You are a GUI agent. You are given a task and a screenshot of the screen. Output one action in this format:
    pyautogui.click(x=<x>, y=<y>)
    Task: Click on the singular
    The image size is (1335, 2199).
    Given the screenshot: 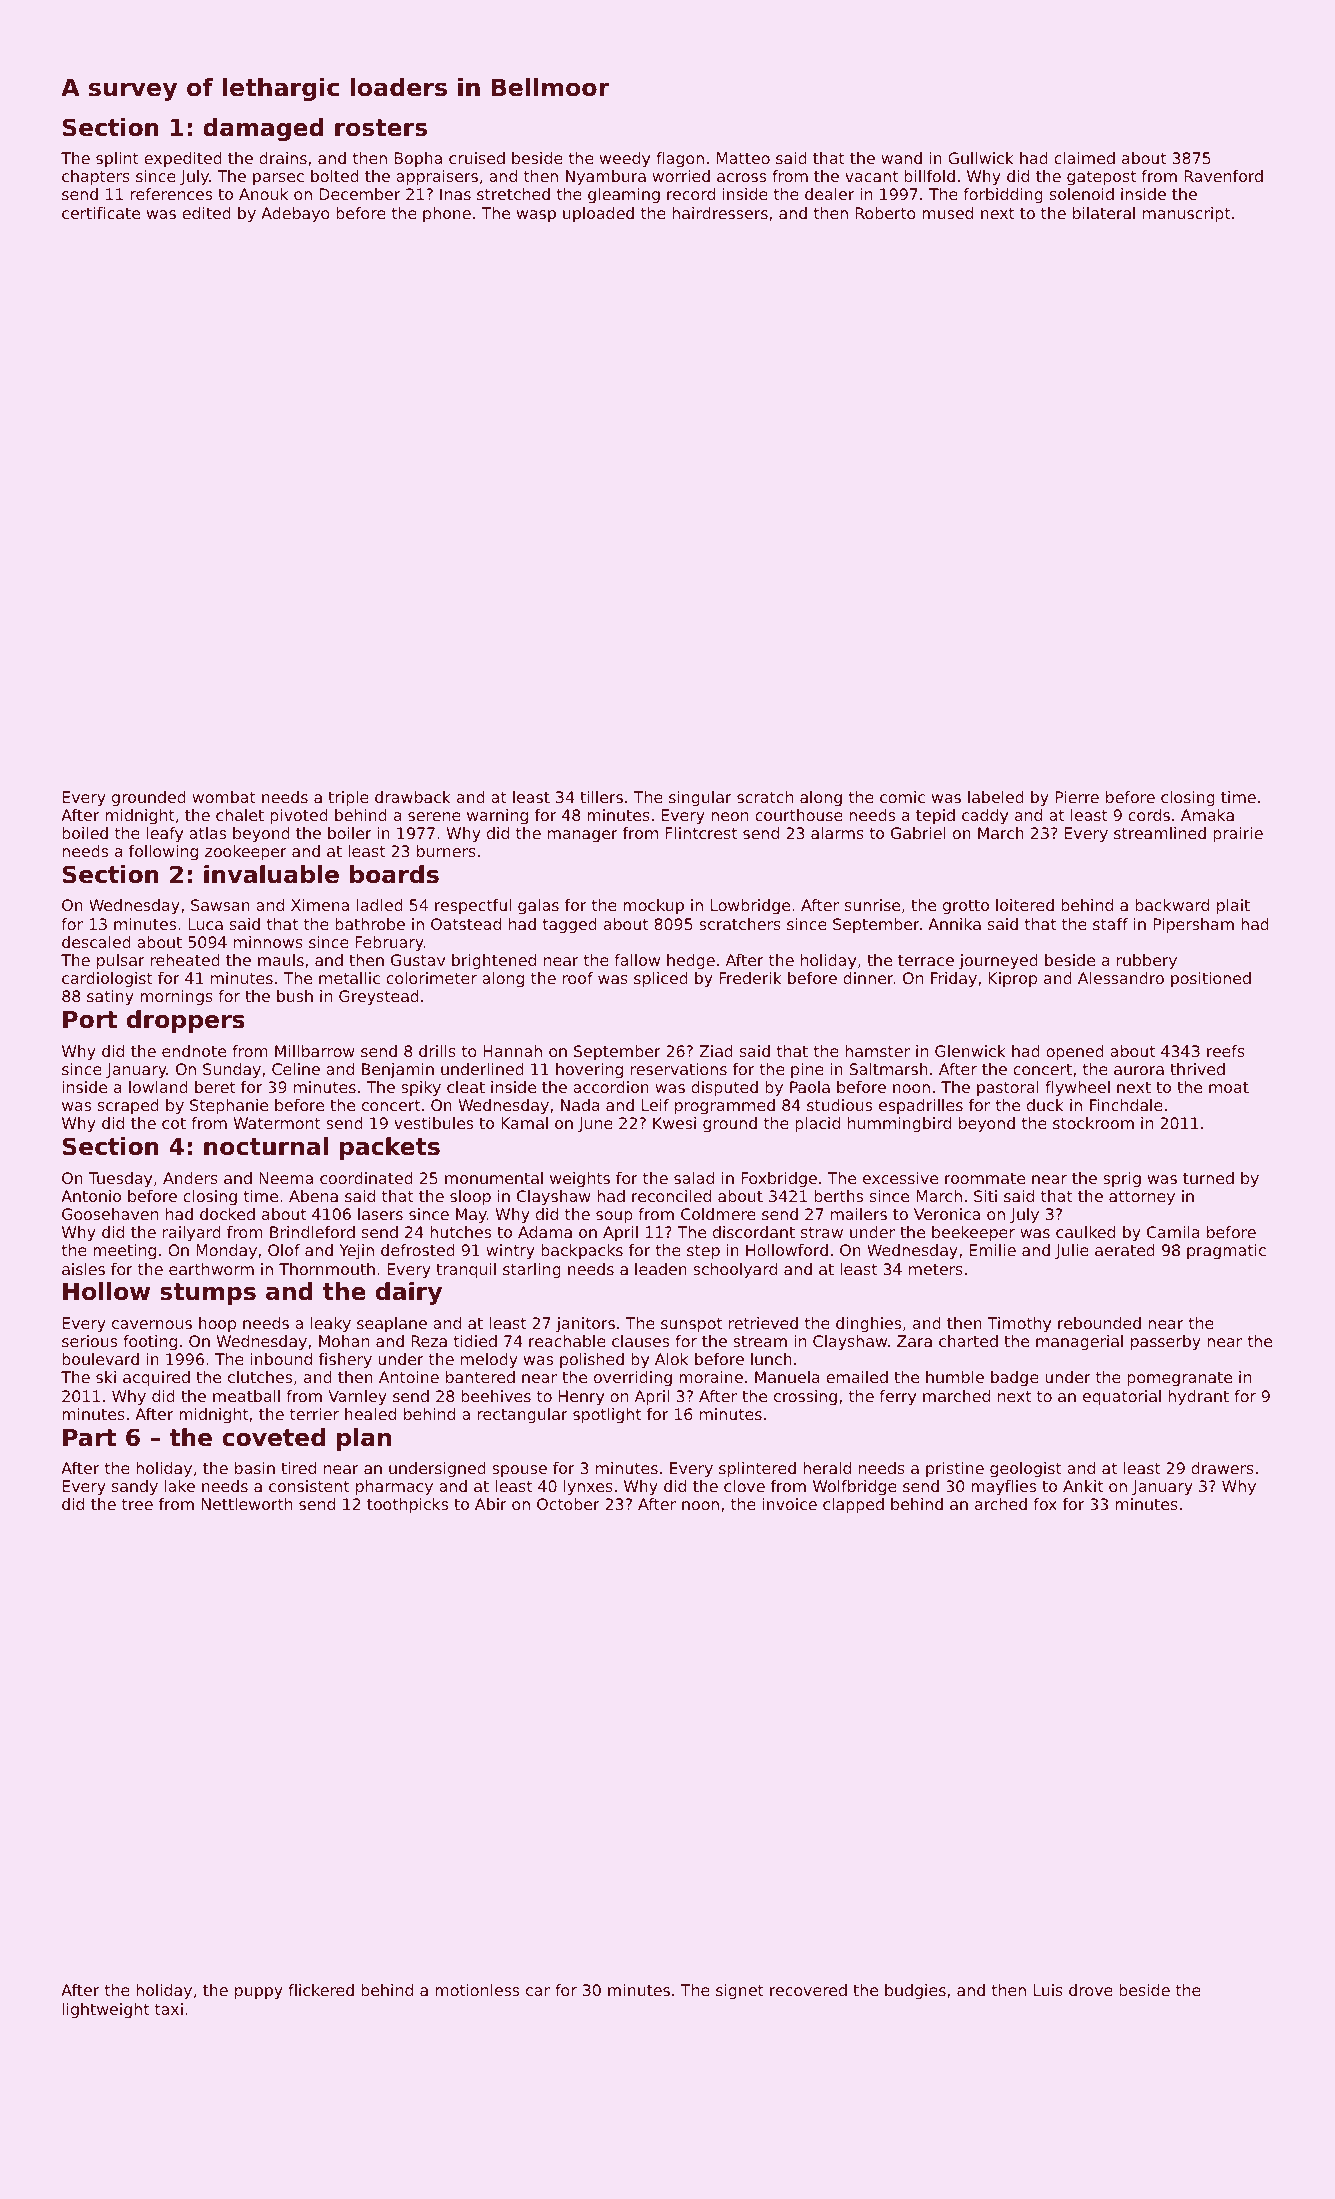 What is the action you would take?
    pyautogui.click(x=700, y=799)
